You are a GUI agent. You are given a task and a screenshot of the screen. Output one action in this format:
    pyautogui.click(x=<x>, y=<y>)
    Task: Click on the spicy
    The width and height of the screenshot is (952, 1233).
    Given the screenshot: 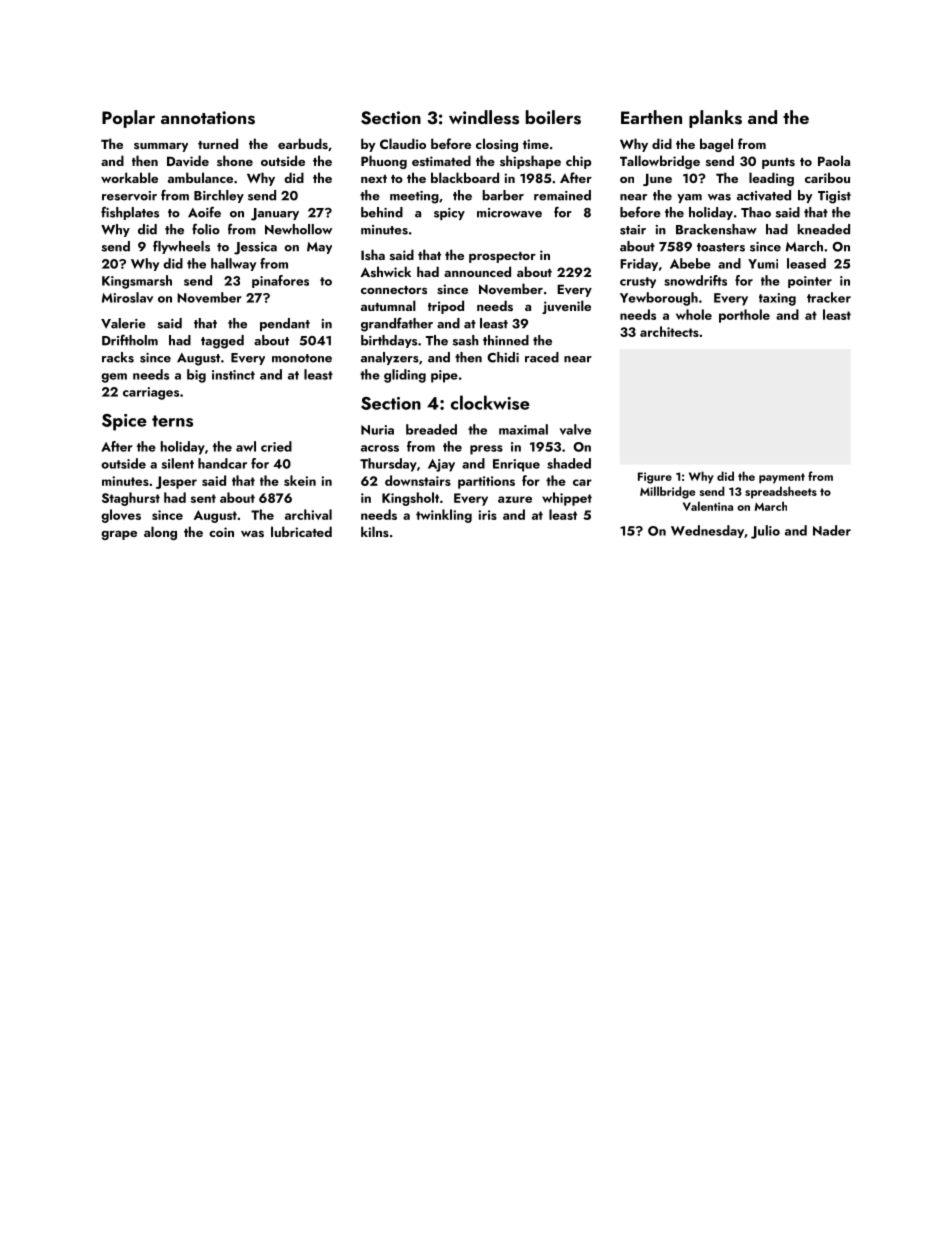 What is the action you would take?
    pyautogui.click(x=449, y=214)
